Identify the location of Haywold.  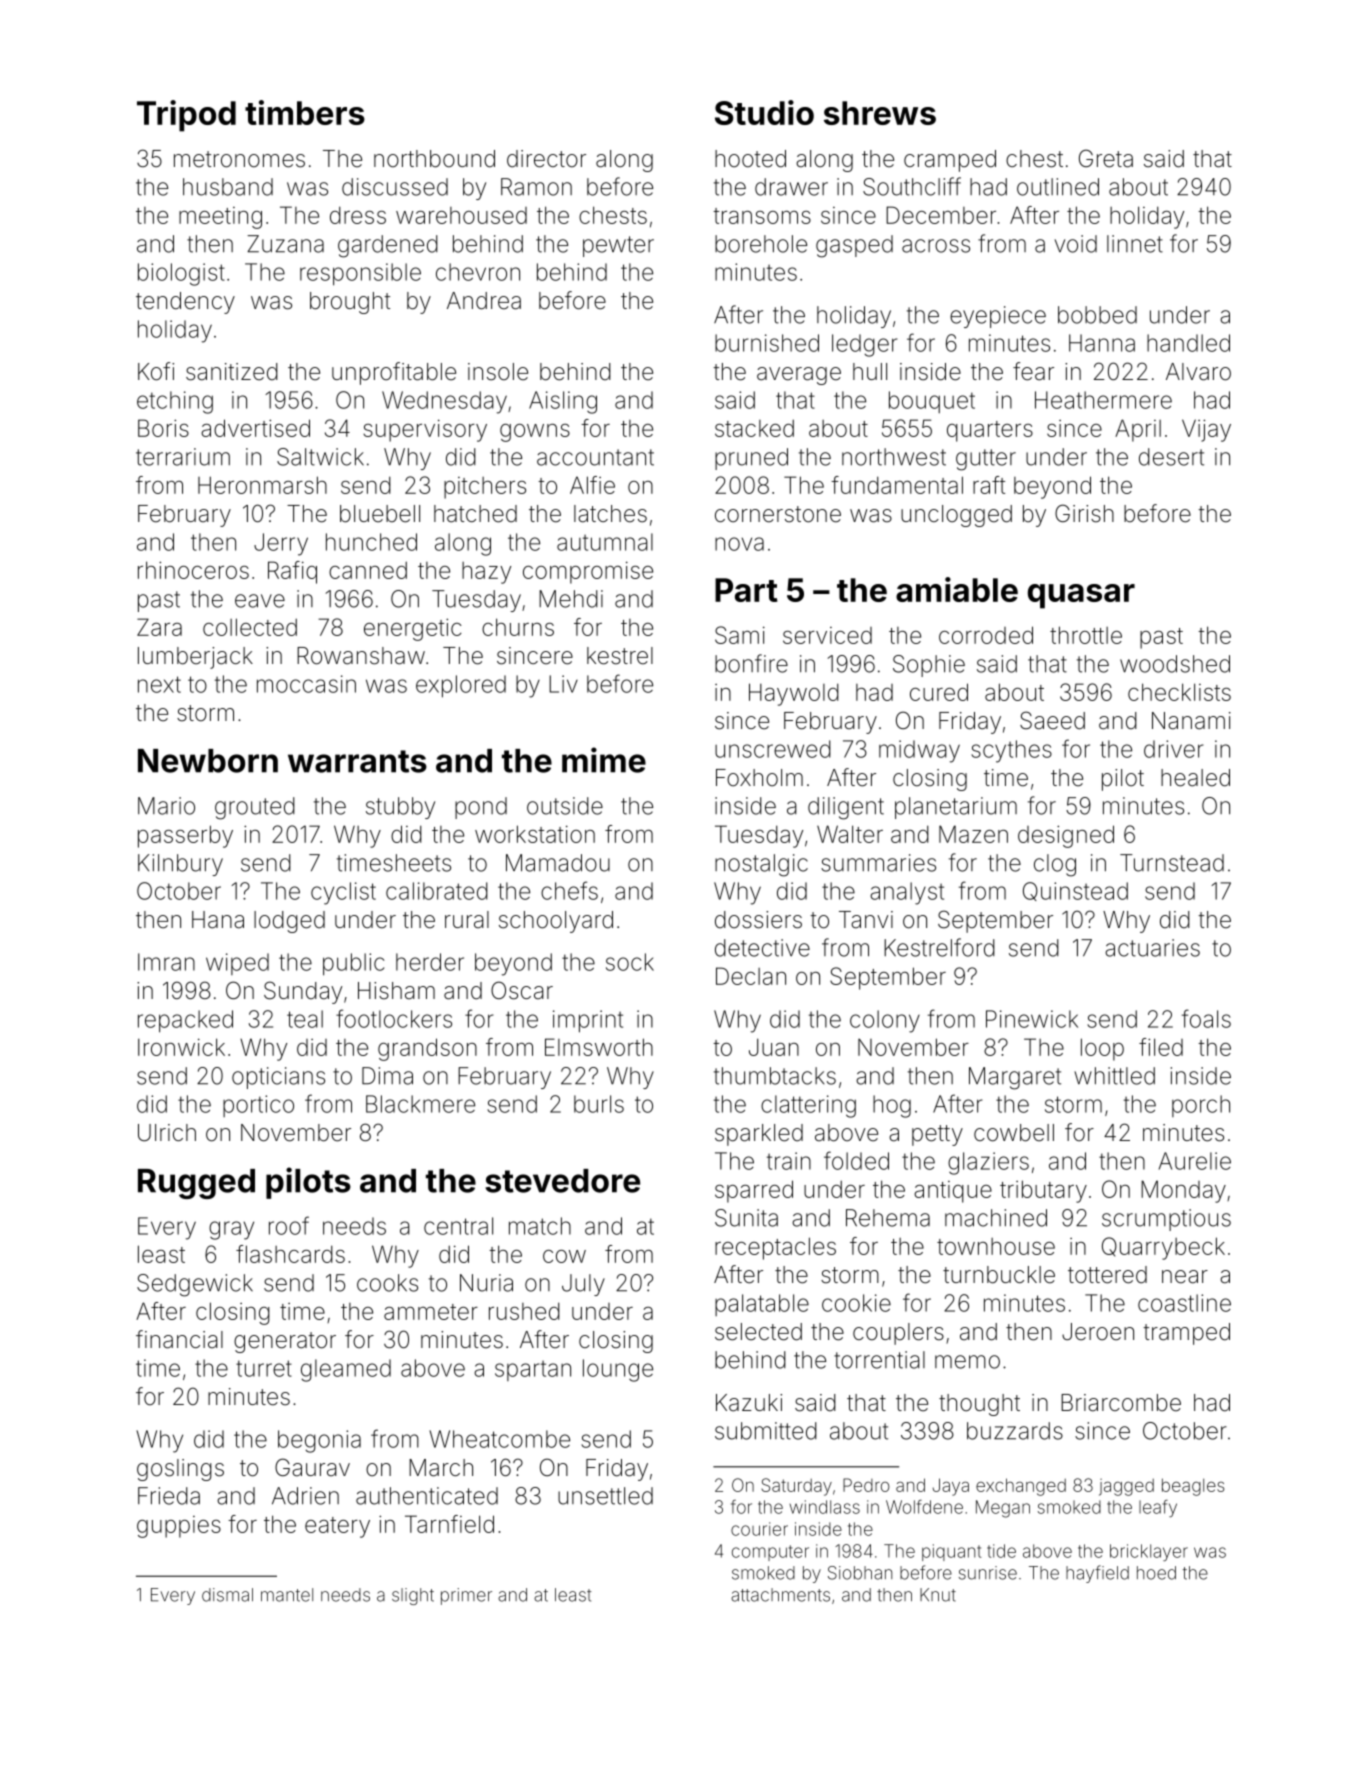
(794, 694).
